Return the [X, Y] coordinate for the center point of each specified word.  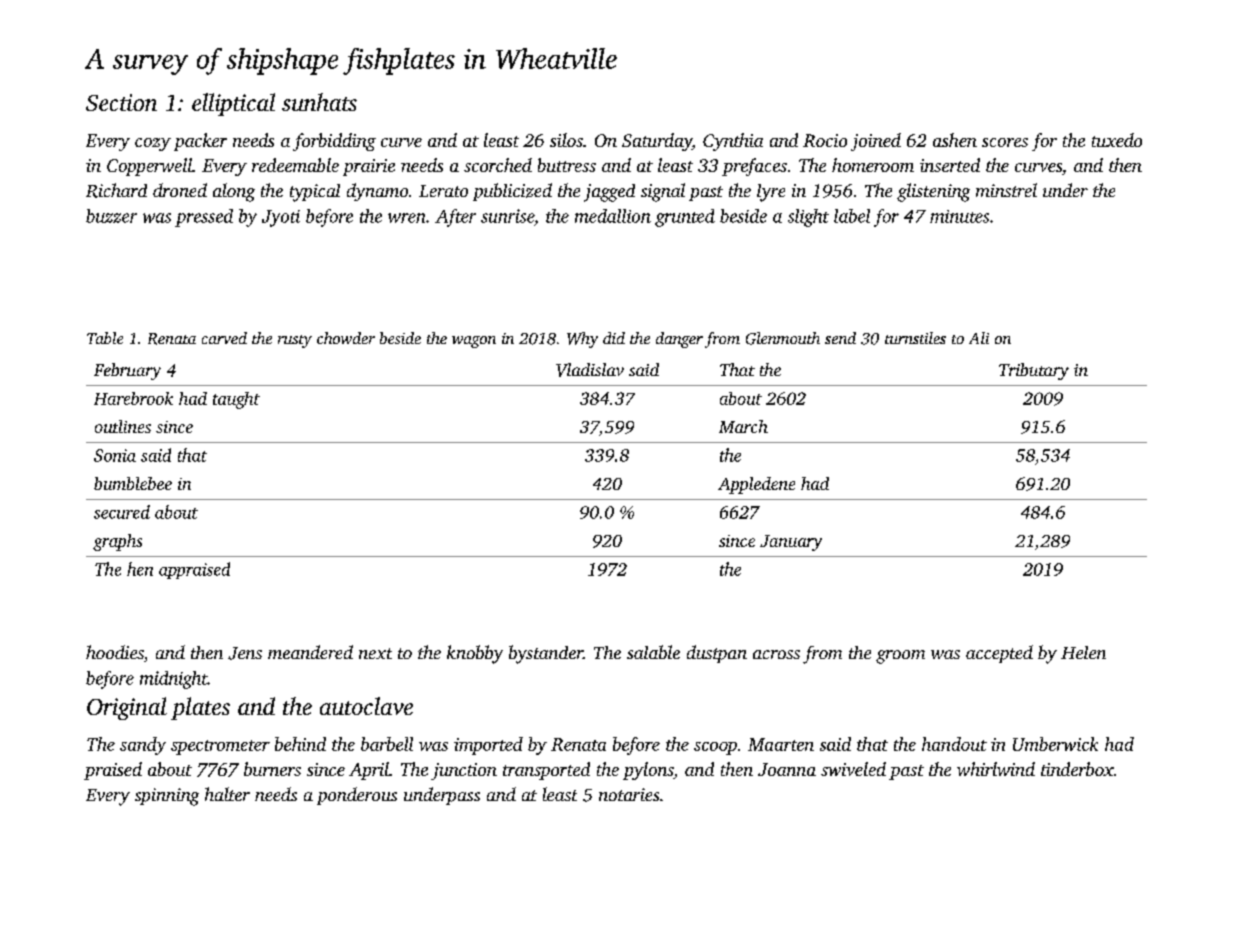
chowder [346, 338]
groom [900, 657]
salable [653, 652]
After [455, 218]
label [852, 216]
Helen [1083, 652]
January [791, 543]
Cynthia [733, 142]
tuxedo [1117, 140]
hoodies [115, 652]
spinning [167, 797]
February [127, 371]
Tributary [1034, 371]
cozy [153, 144]
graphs [117, 542]
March [743, 426]
